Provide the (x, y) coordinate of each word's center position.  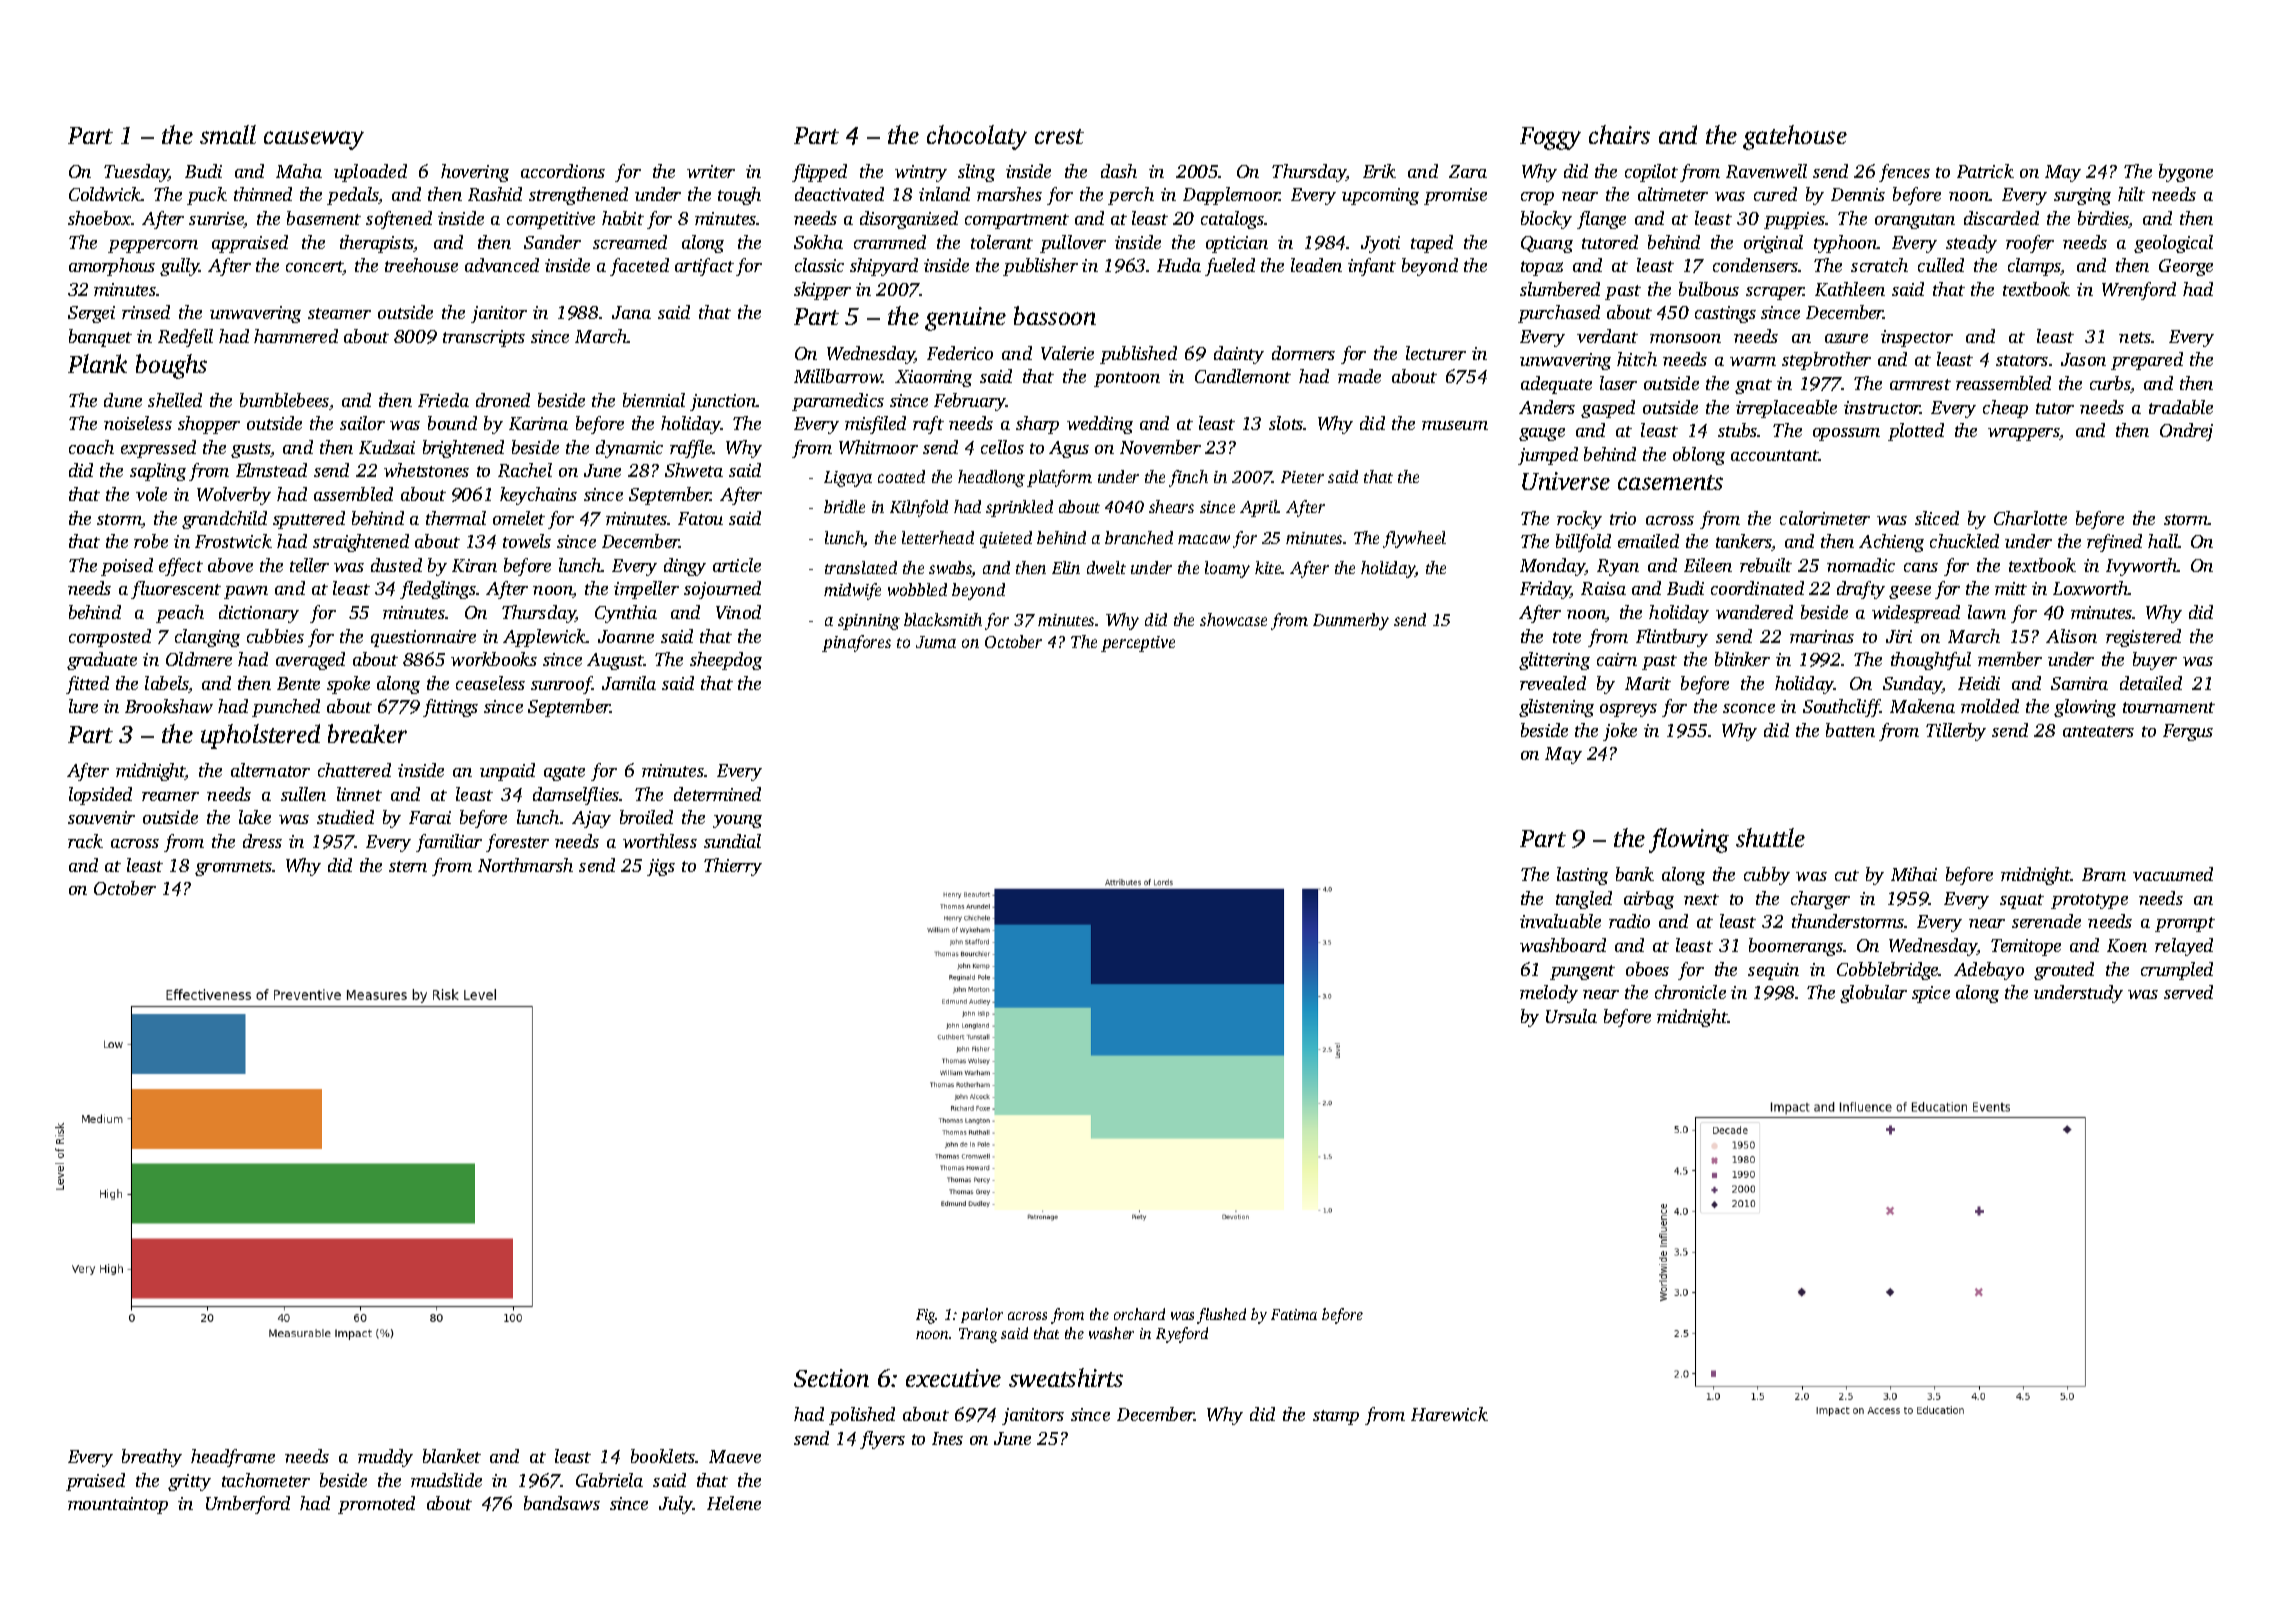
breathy (152, 1458)
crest (1059, 136)
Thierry (733, 867)
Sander (552, 242)
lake (255, 817)
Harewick (1449, 1414)
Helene (734, 1503)
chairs (1619, 134)
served (2188, 992)
